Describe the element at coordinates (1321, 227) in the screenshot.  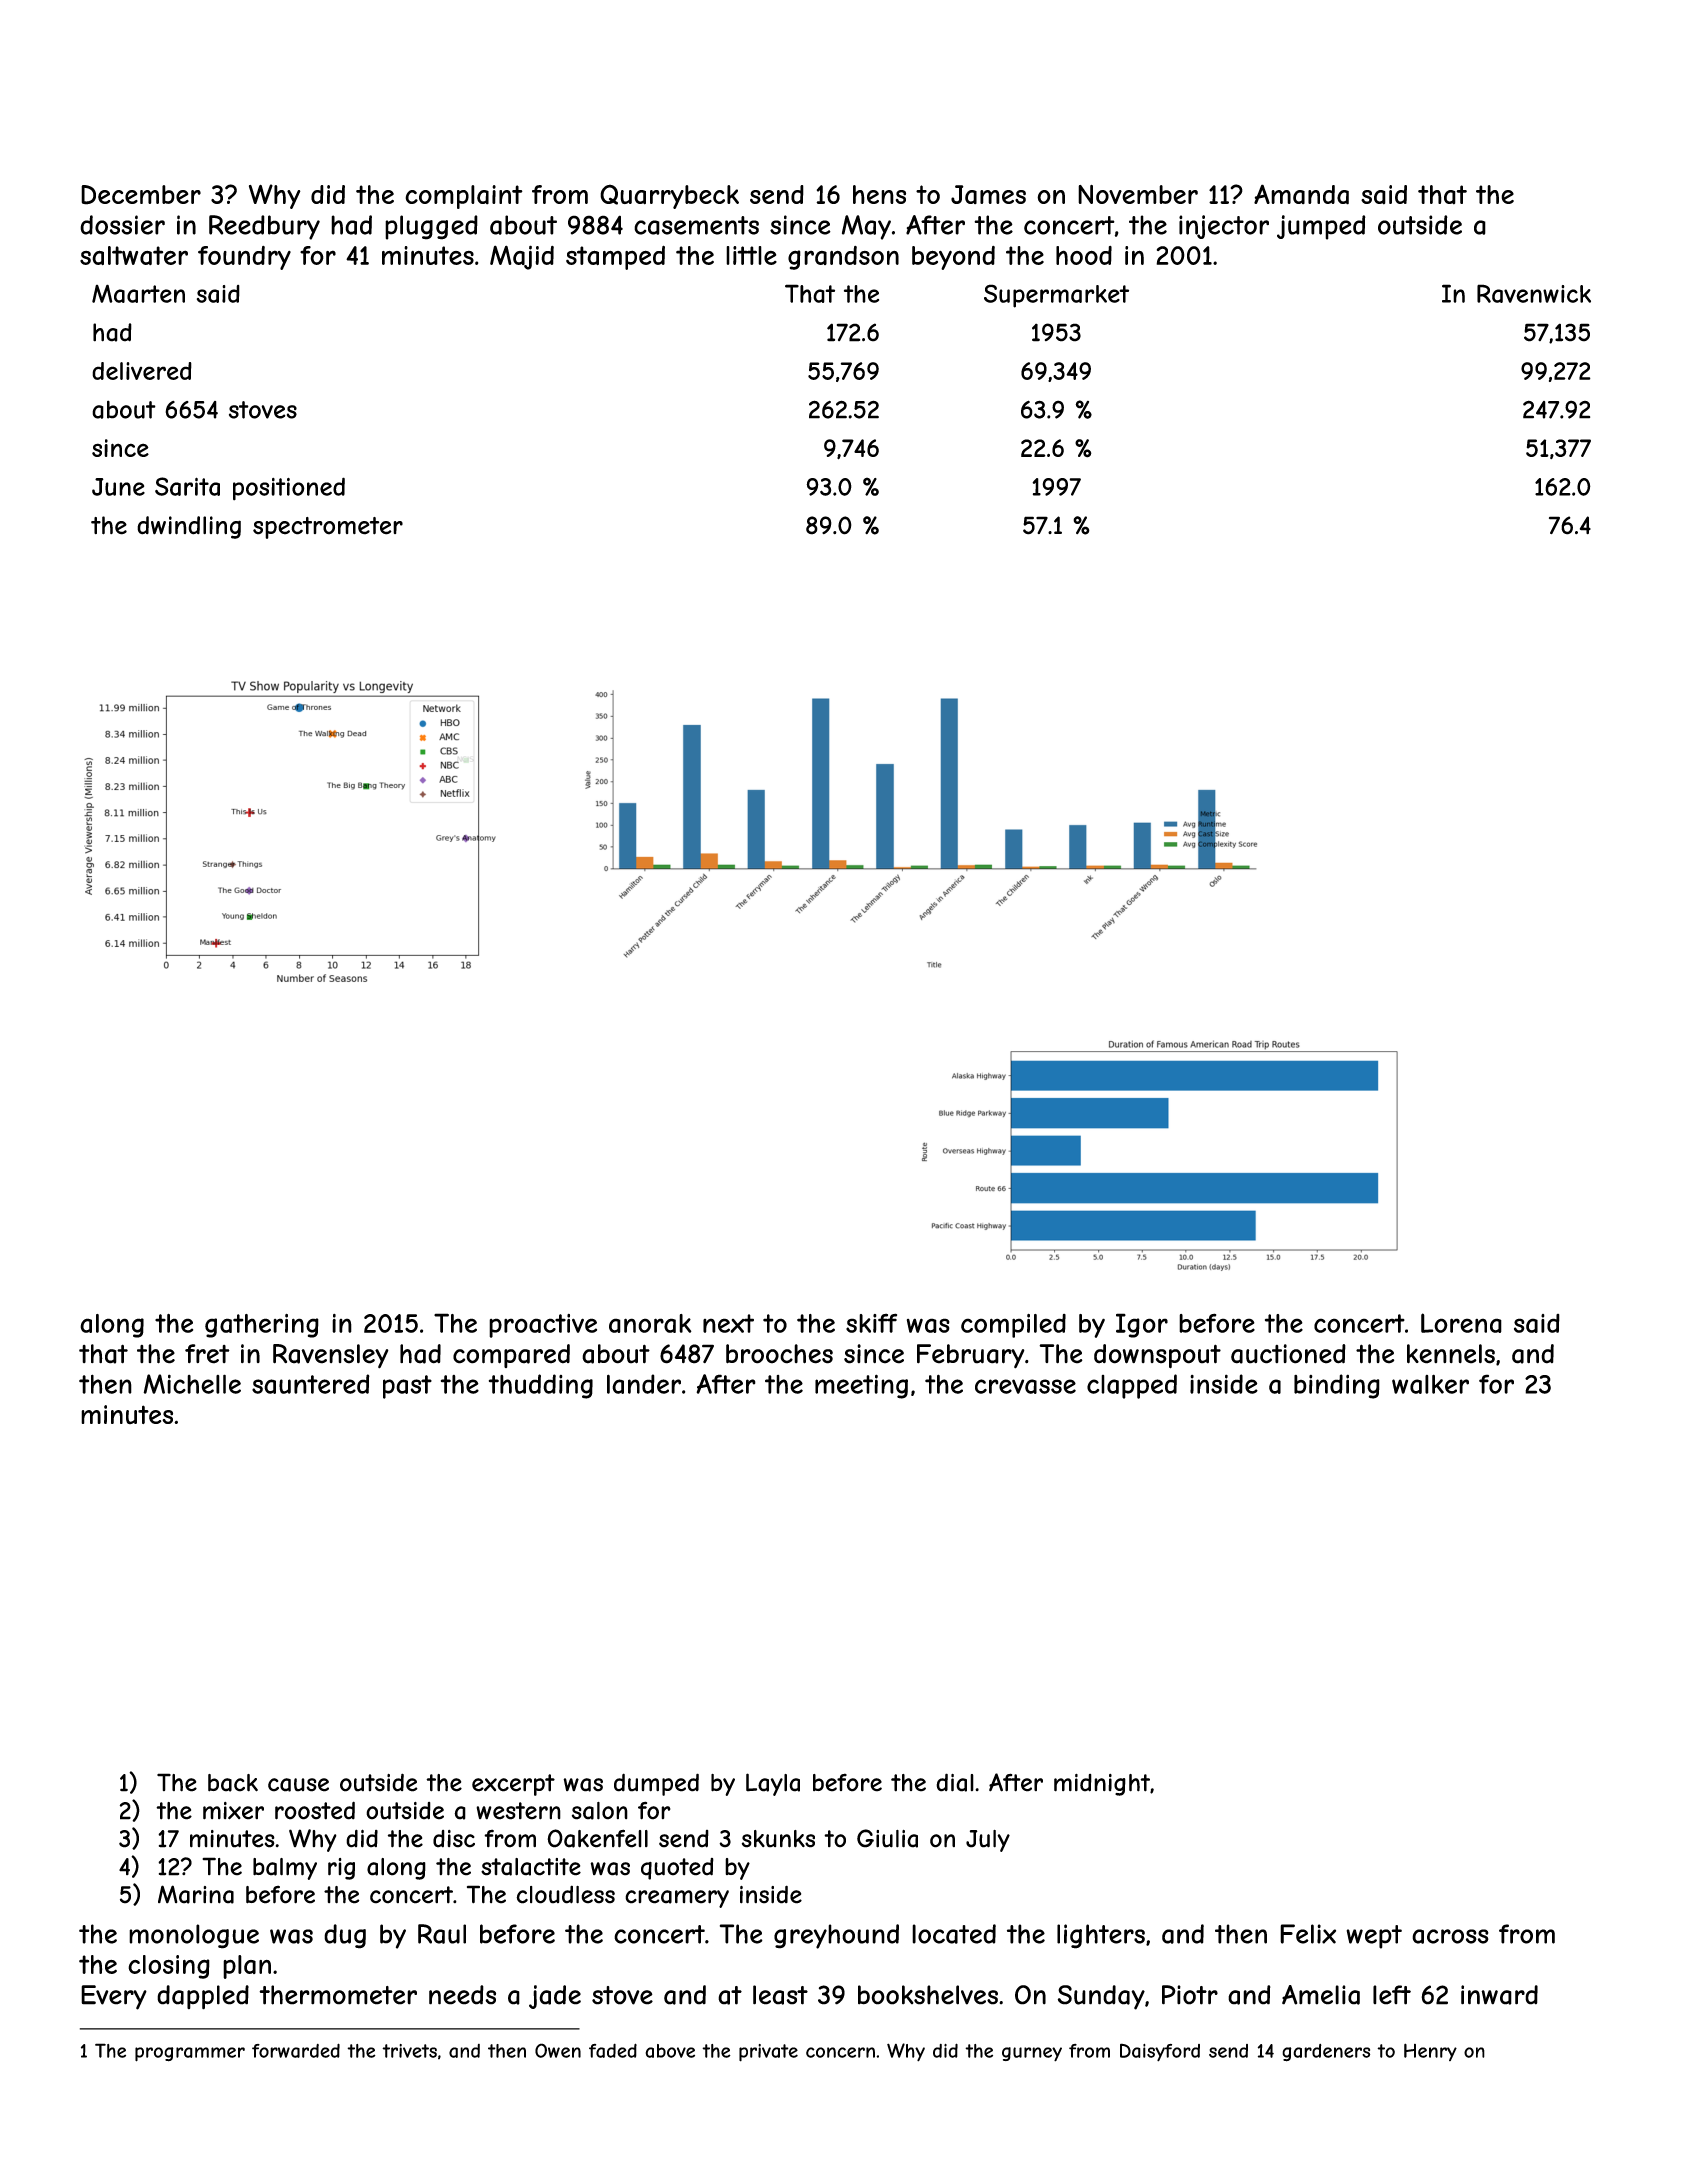
I see `jumped` at that location.
